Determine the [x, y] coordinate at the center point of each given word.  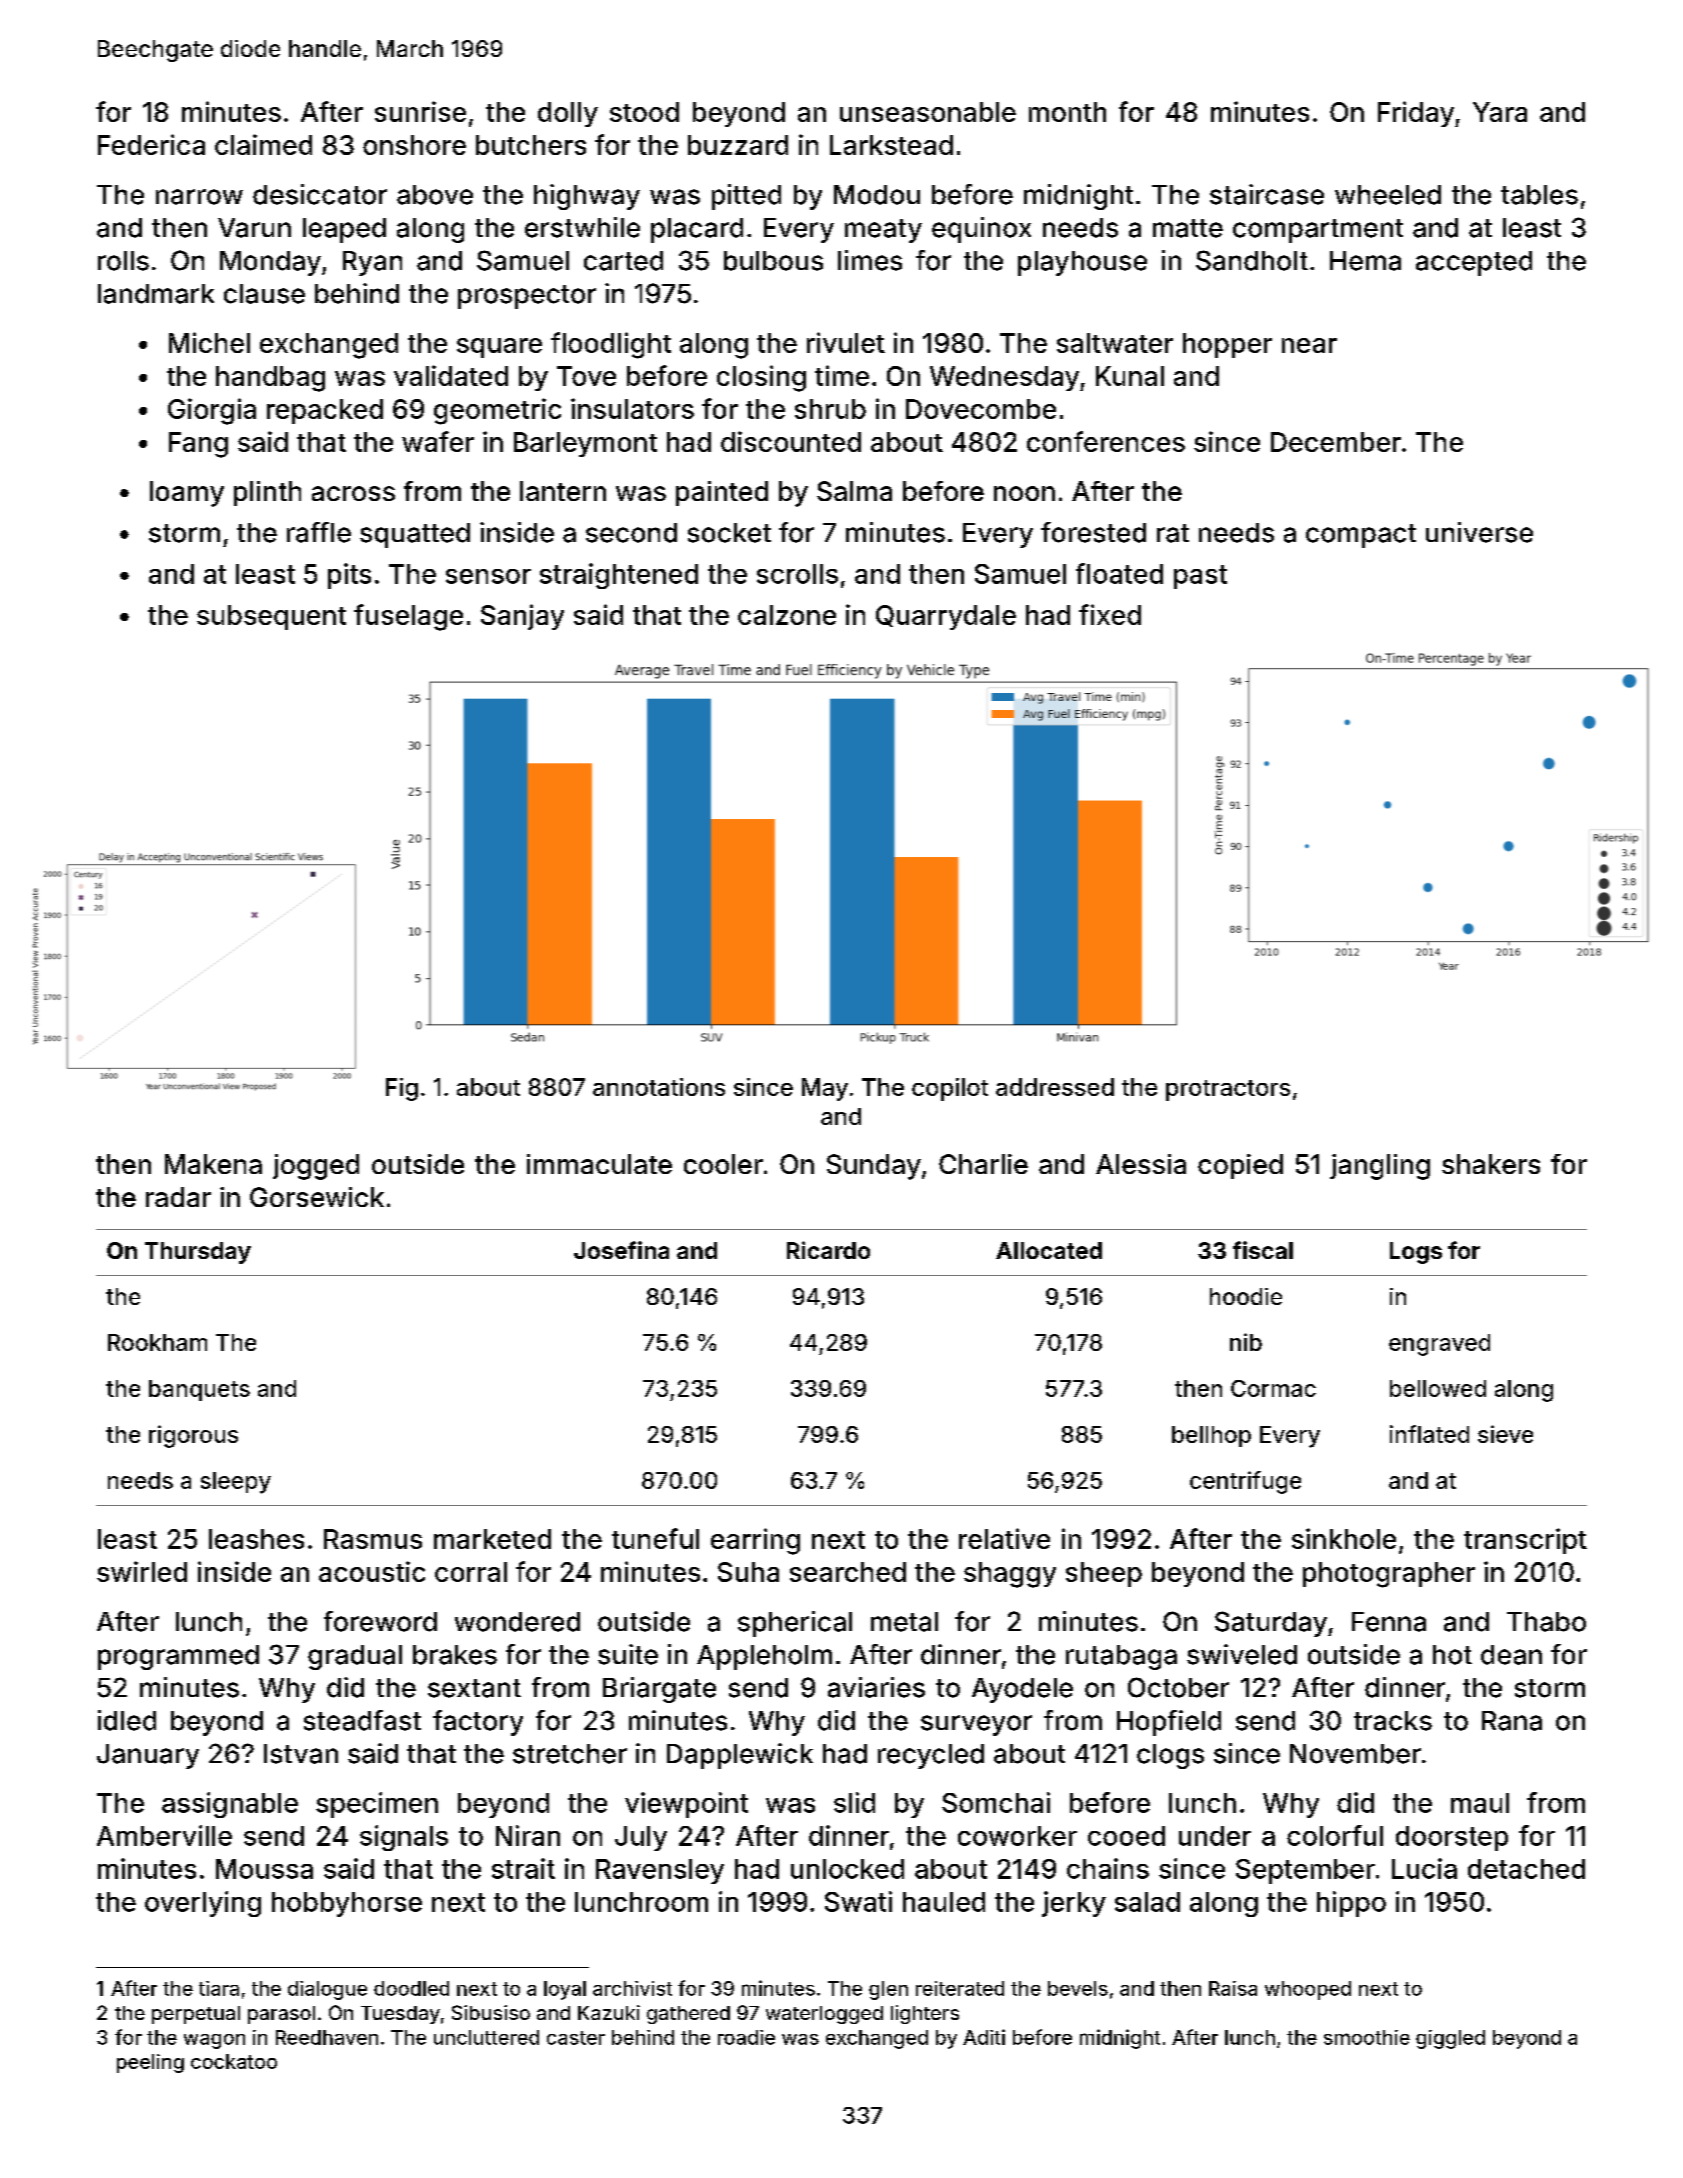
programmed [178, 1657]
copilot [950, 1089]
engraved [1439, 1345]
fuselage [408, 617]
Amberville [164, 1835]
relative [1004, 1538]
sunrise [420, 111]
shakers [1491, 1164]
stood [644, 112]
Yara [1500, 112]
